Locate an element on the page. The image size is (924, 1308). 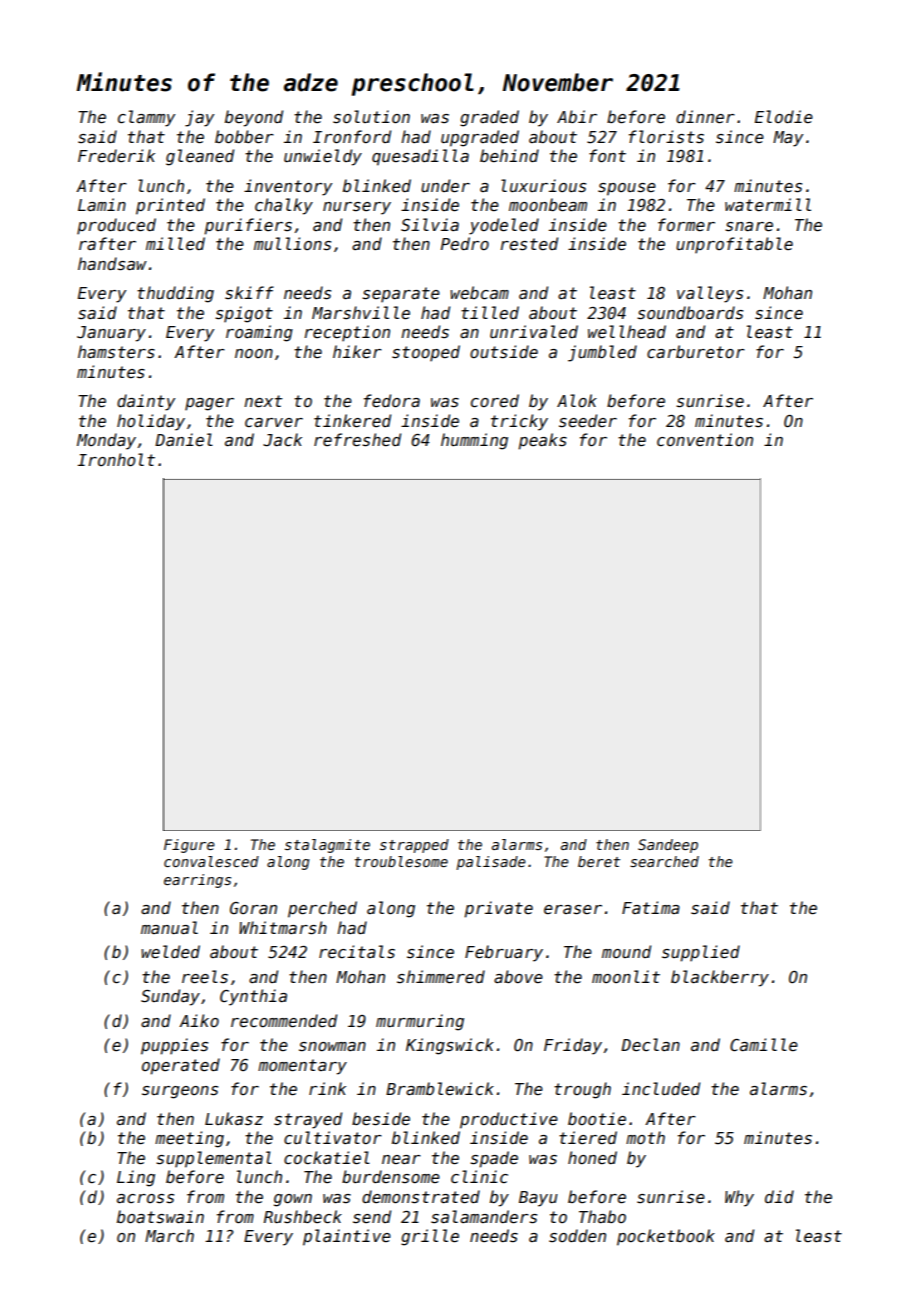
murmuring is located at coordinates (420, 1022).
